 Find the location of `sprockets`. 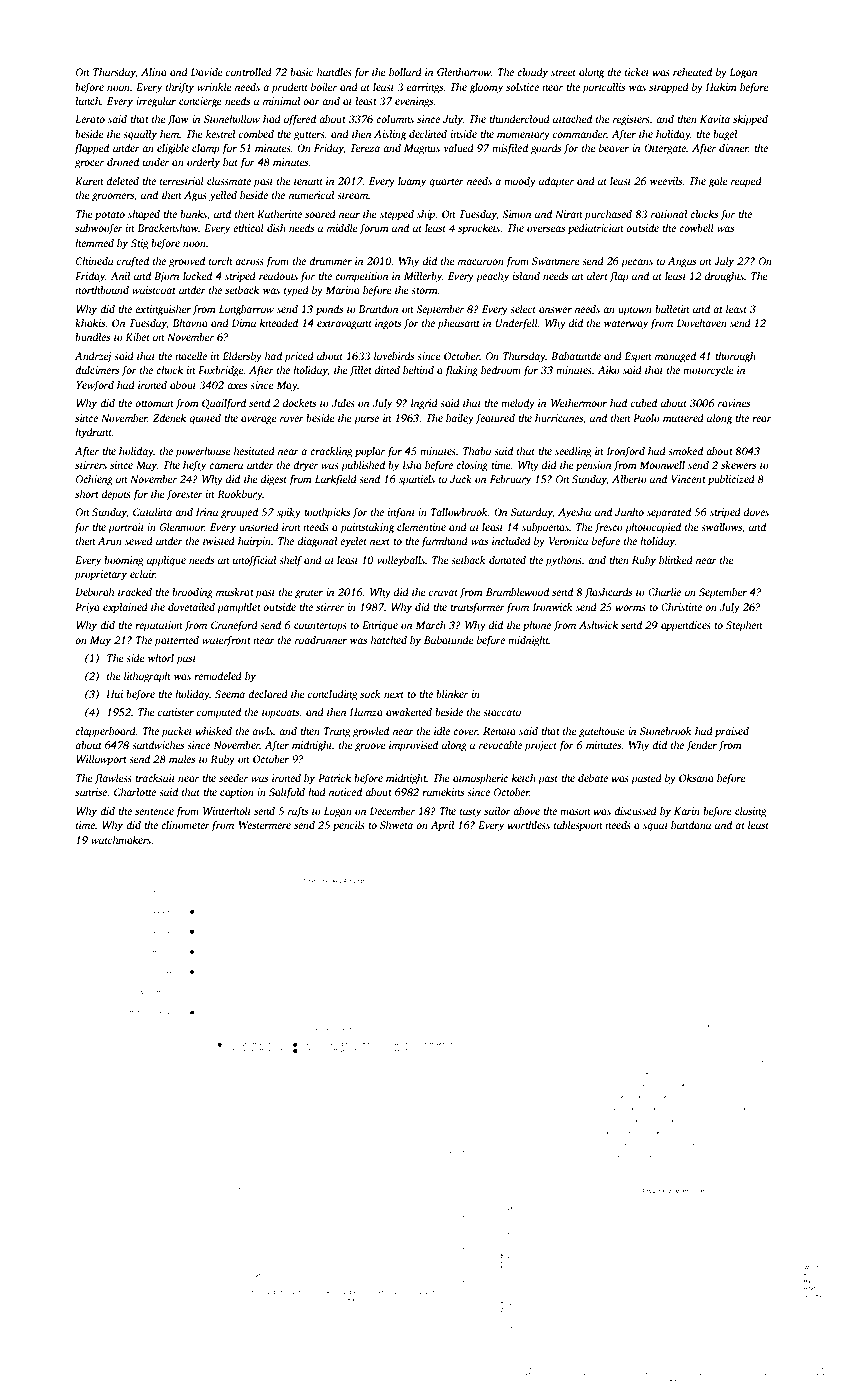

sprockets is located at coordinates (479, 229).
